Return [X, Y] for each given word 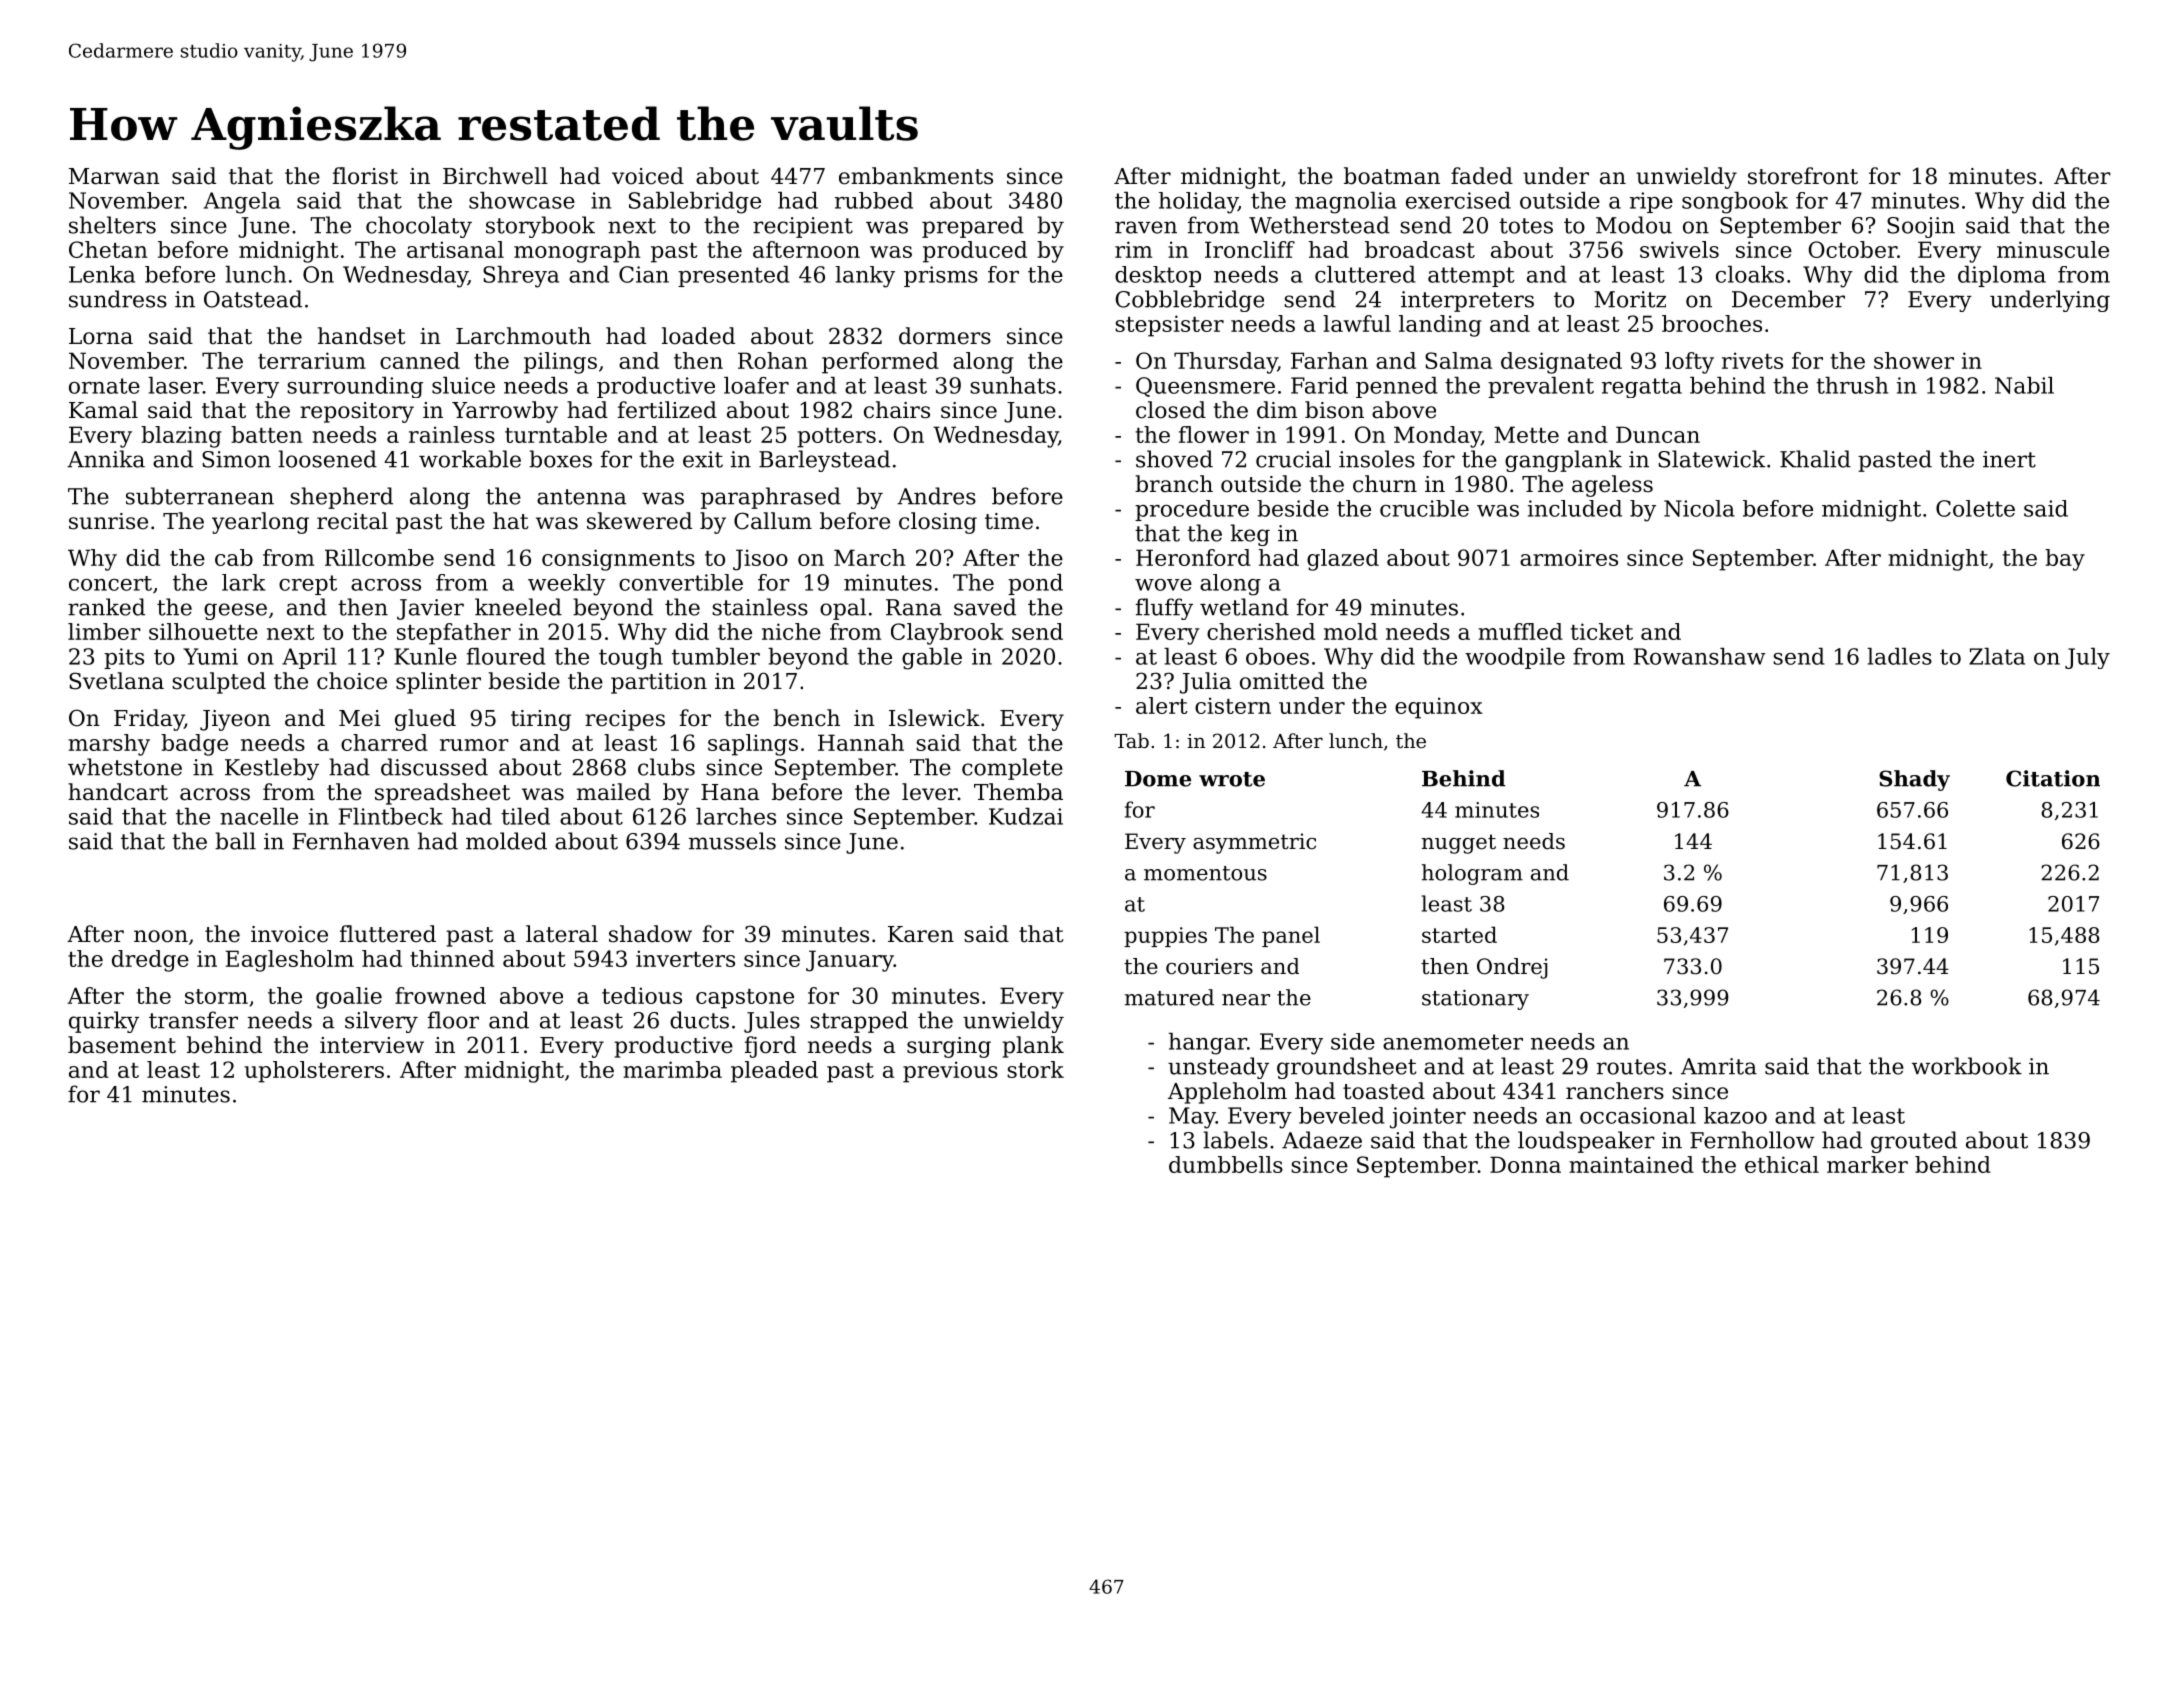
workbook [1967, 1066]
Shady [1914, 780]
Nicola [1699, 508]
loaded [698, 336]
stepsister [1169, 326]
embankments [916, 176]
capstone [745, 999]
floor [453, 1020]
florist [365, 176]
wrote [1232, 779]
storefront [1803, 176]
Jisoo [760, 560]
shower [1914, 360]
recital [352, 521]
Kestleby [272, 769]
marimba [672, 1069]
